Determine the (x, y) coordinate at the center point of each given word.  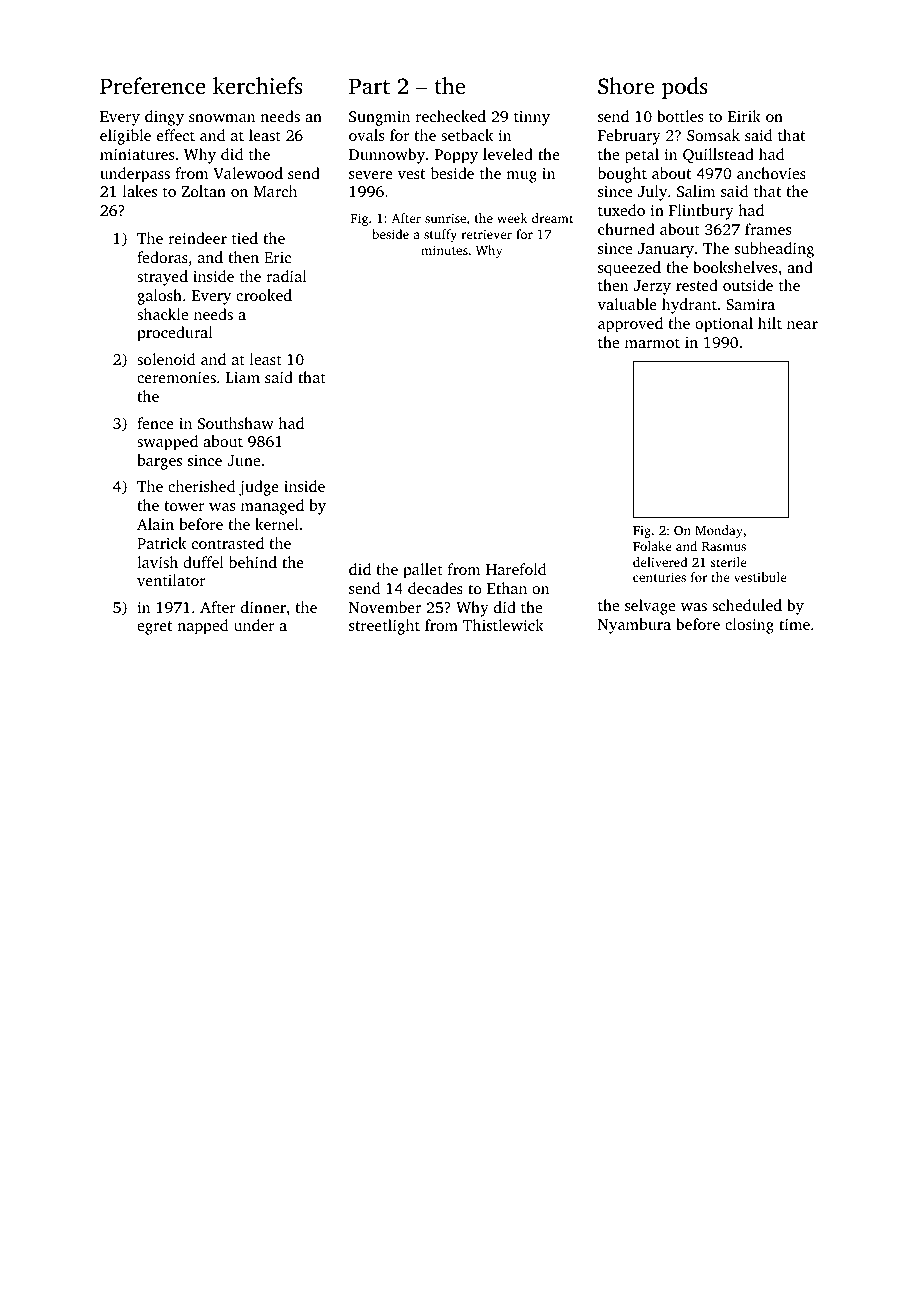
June (243, 460)
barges (159, 462)
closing (749, 626)
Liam (243, 377)
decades (435, 588)
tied (245, 238)
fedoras (162, 257)
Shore (626, 86)
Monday (719, 531)
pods (685, 88)
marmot (652, 343)
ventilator (171, 580)
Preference (153, 86)
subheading (774, 250)
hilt (770, 323)
